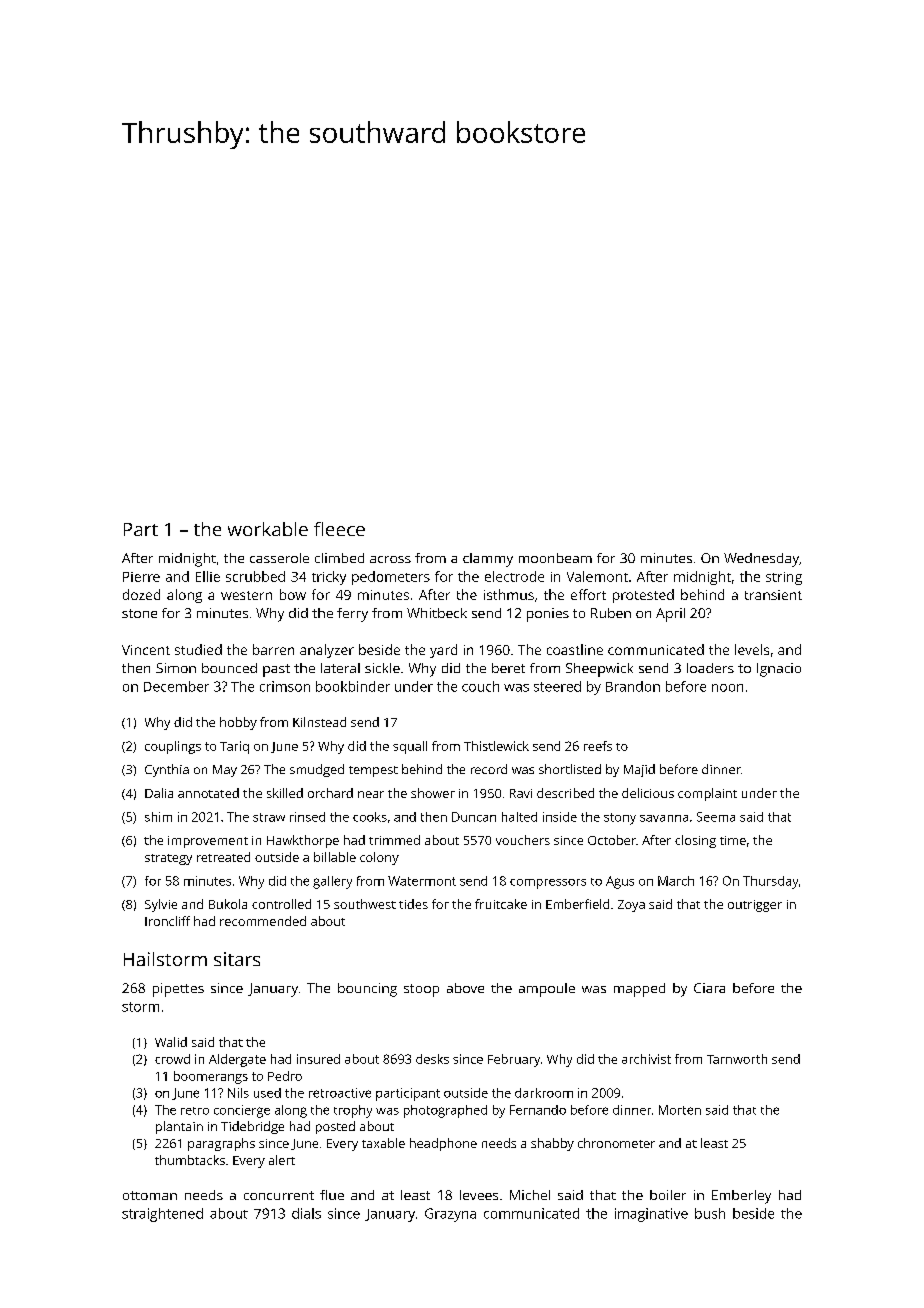 The height and width of the image is (1308, 924). I want to click on May, so click(225, 771).
